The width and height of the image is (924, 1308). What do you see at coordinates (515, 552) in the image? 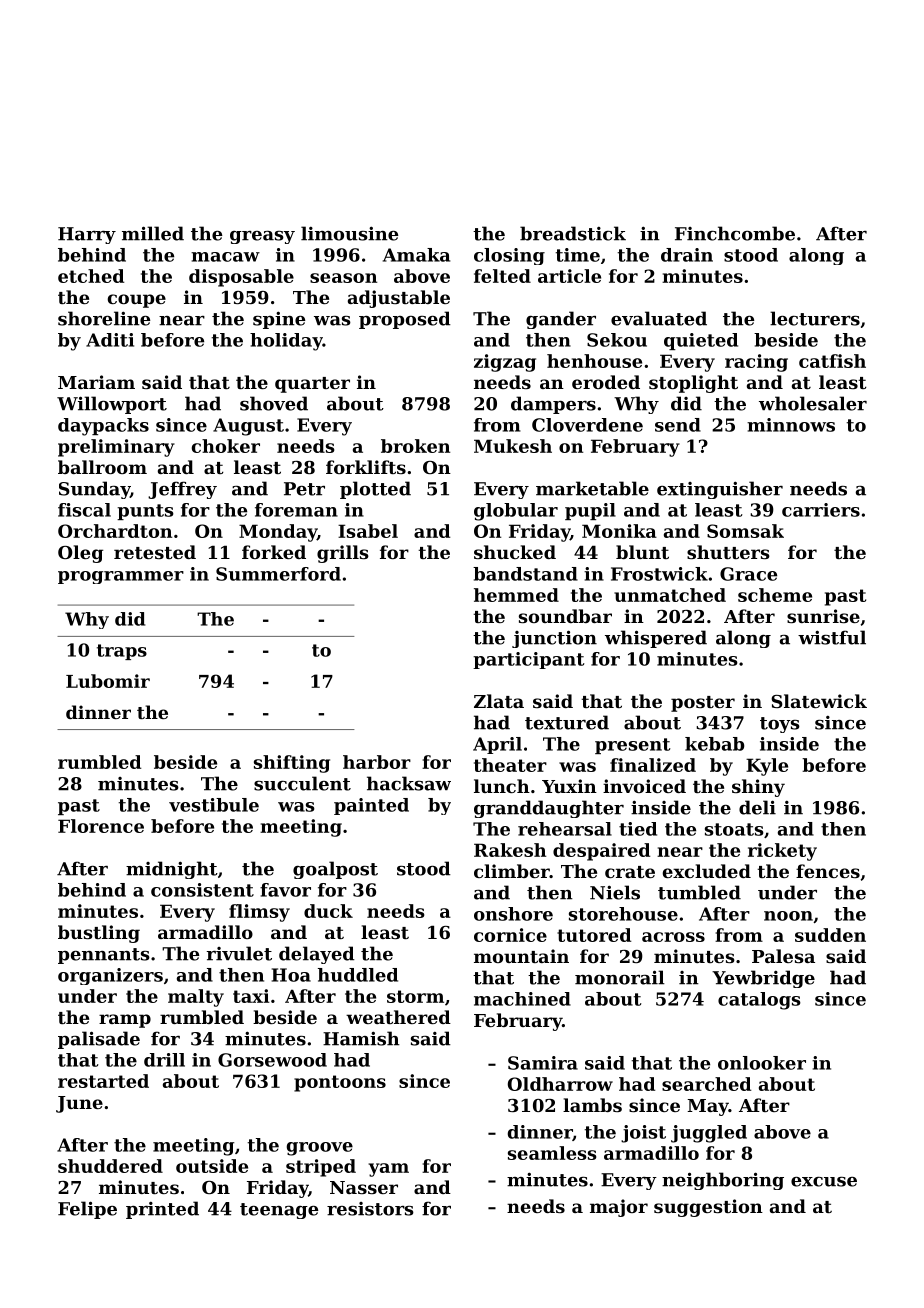
I see `shucked` at bounding box center [515, 552].
